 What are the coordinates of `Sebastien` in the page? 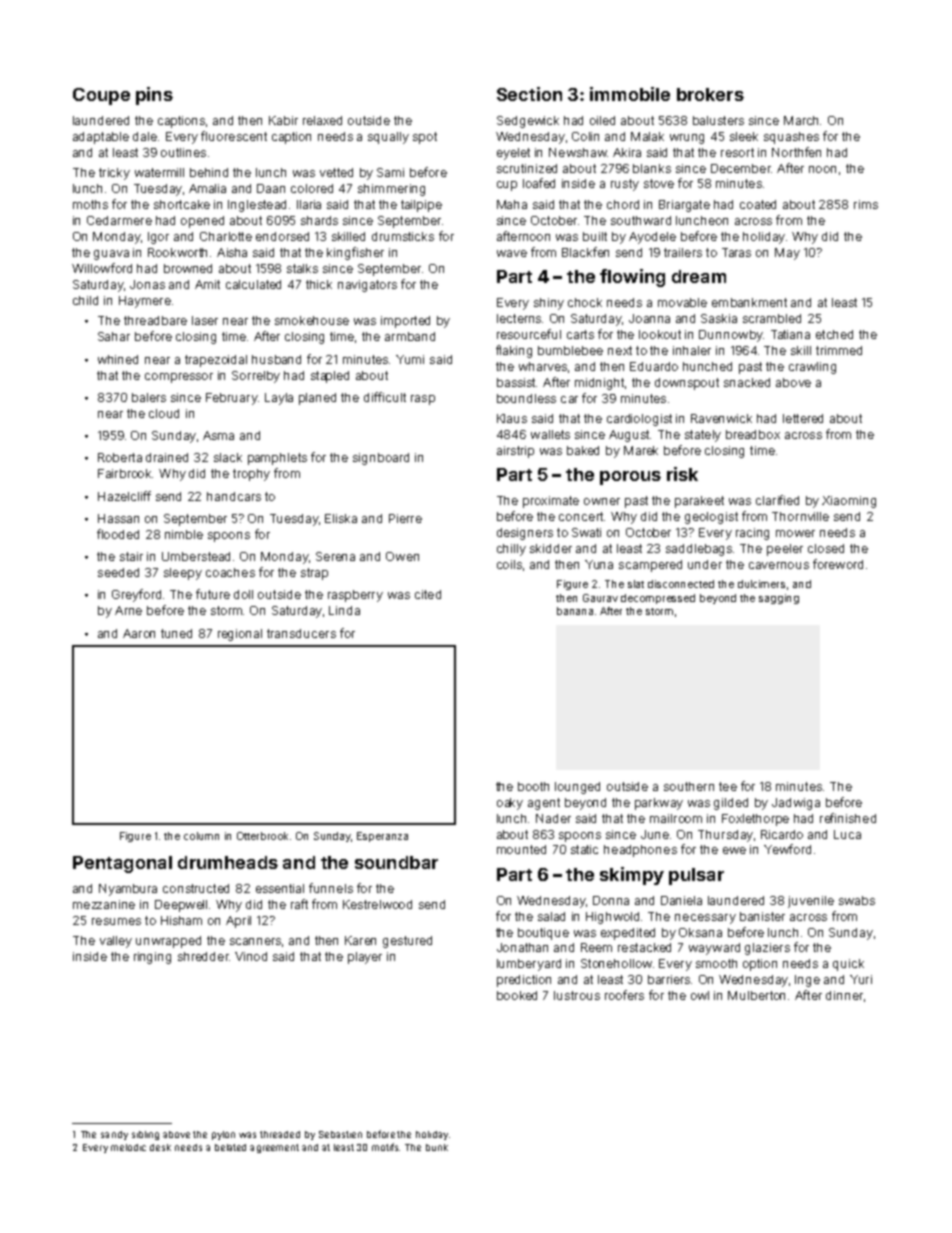 It's located at (340, 1134).
